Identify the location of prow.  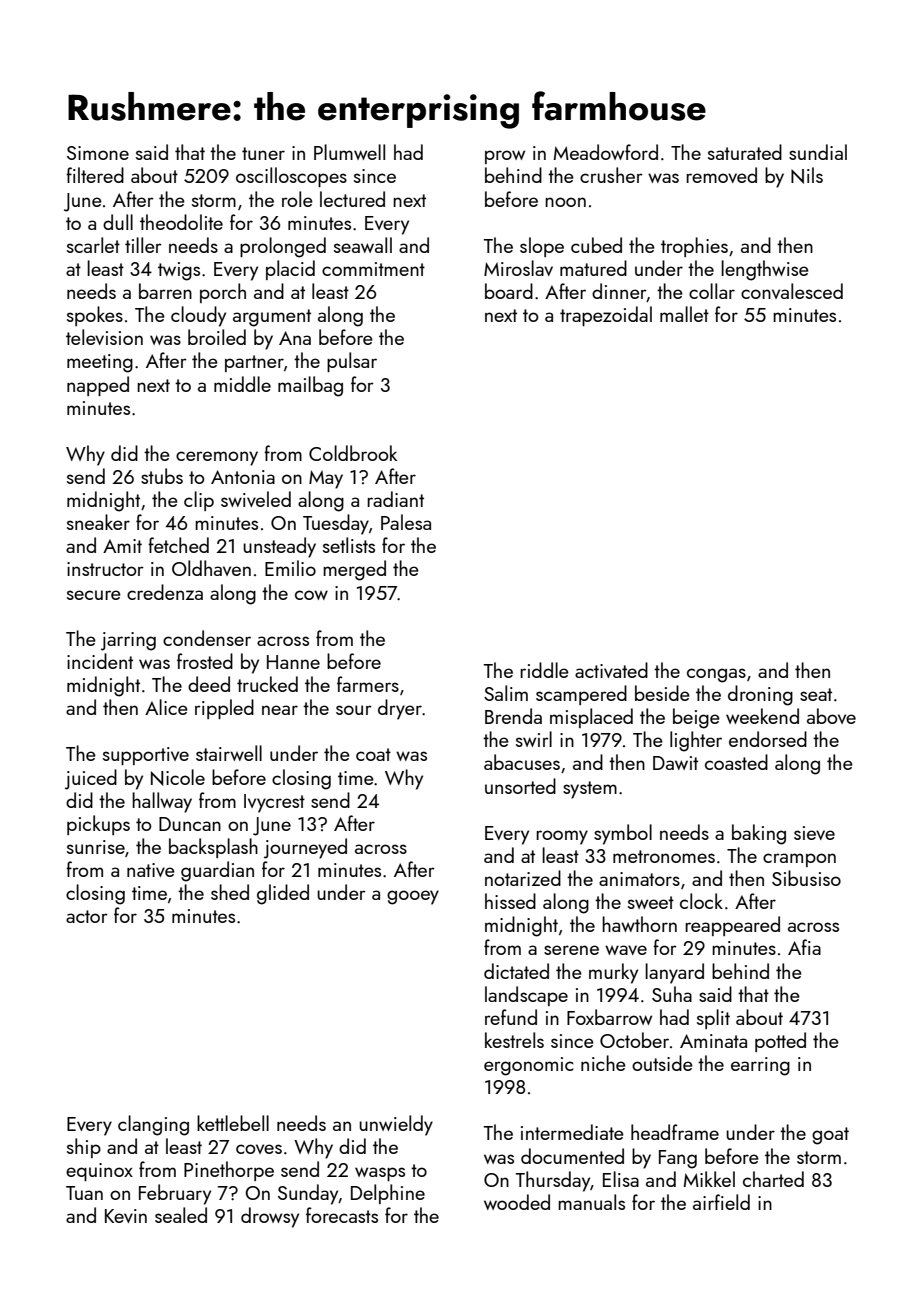
(505, 157).
